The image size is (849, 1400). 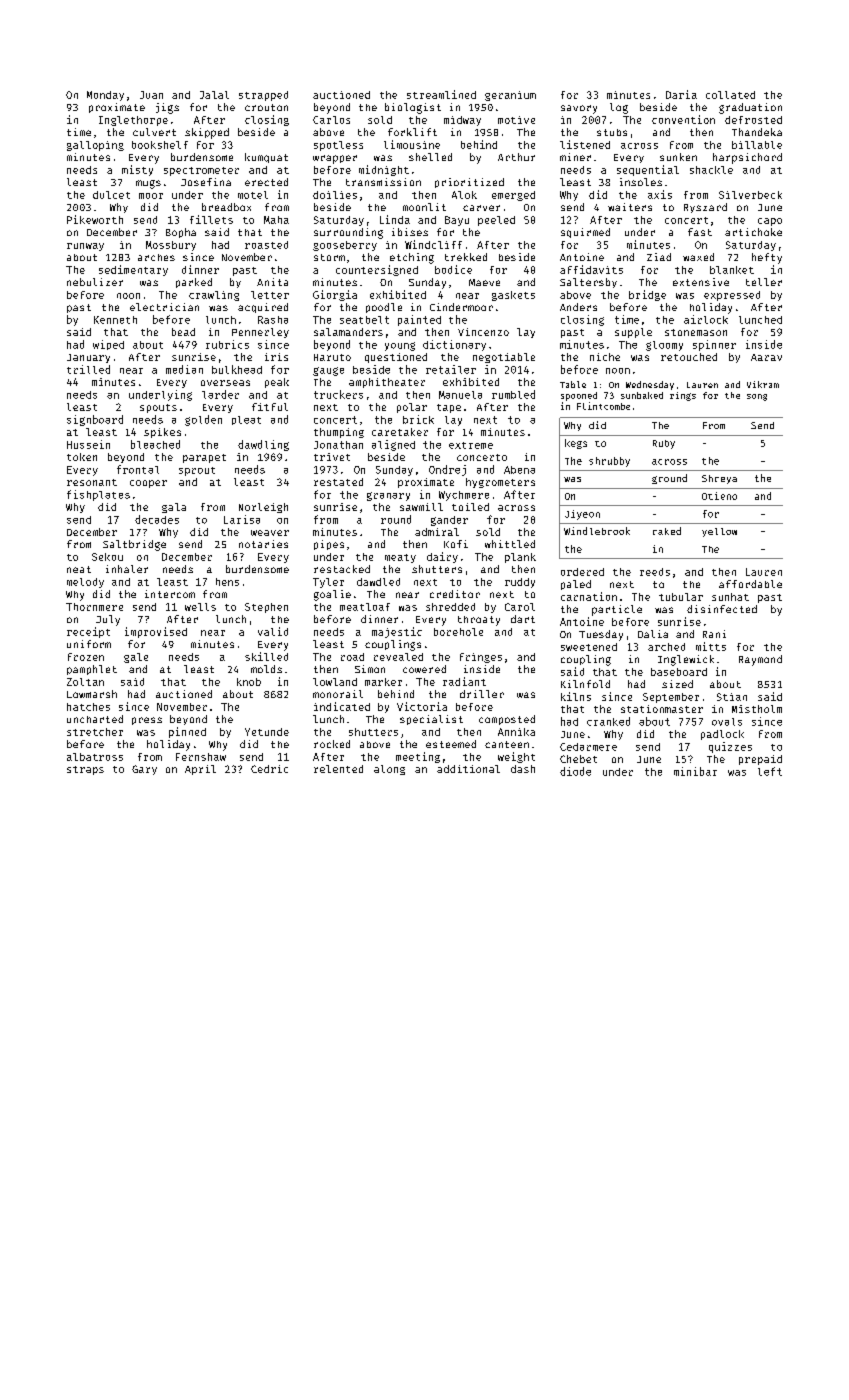 I want to click on albatross, so click(x=95, y=757).
